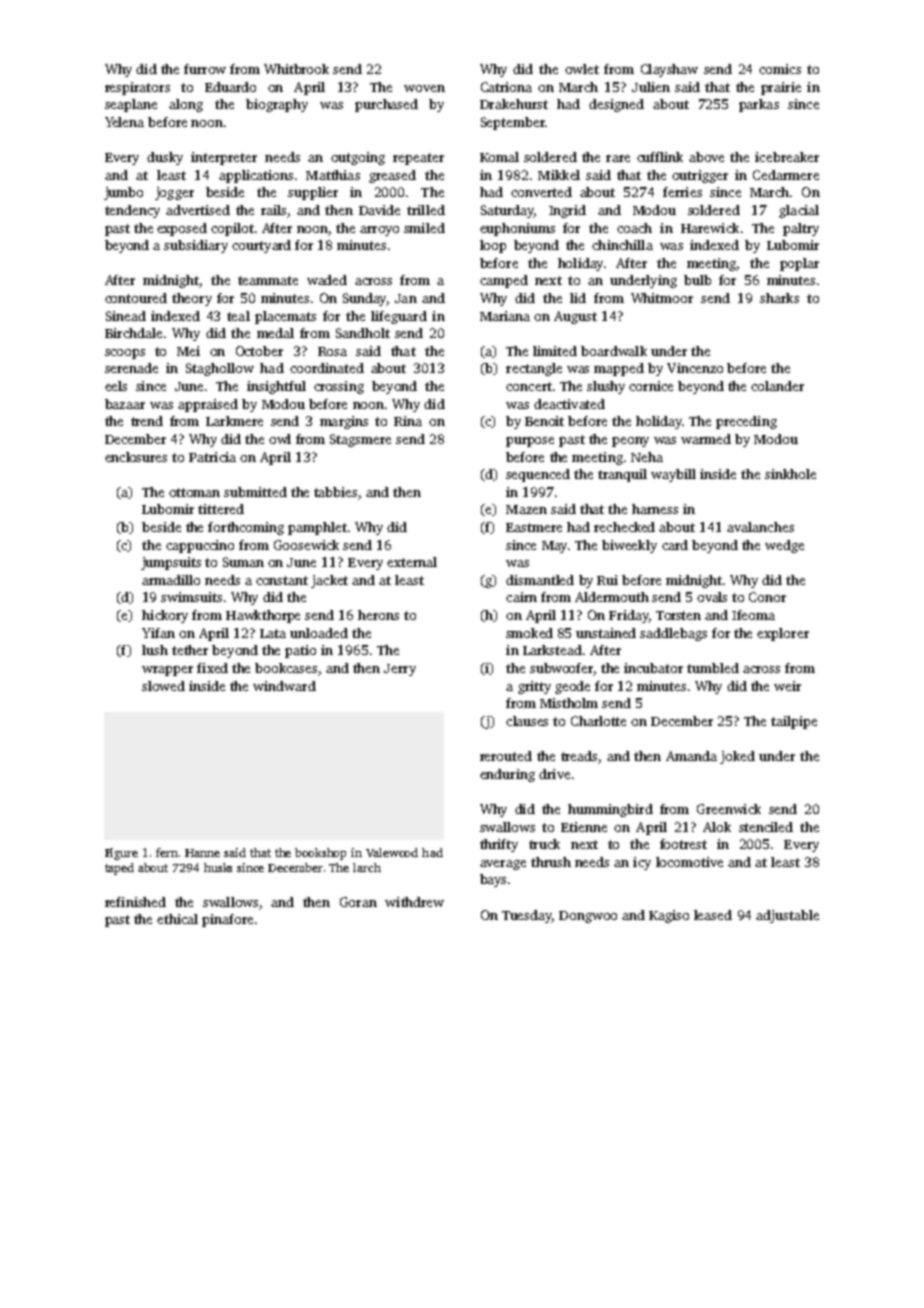 Image resolution: width=924 pixels, height=1308 pixels. What do you see at coordinates (378, 615) in the screenshot?
I see `herons` at bounding box center [378, 615].
